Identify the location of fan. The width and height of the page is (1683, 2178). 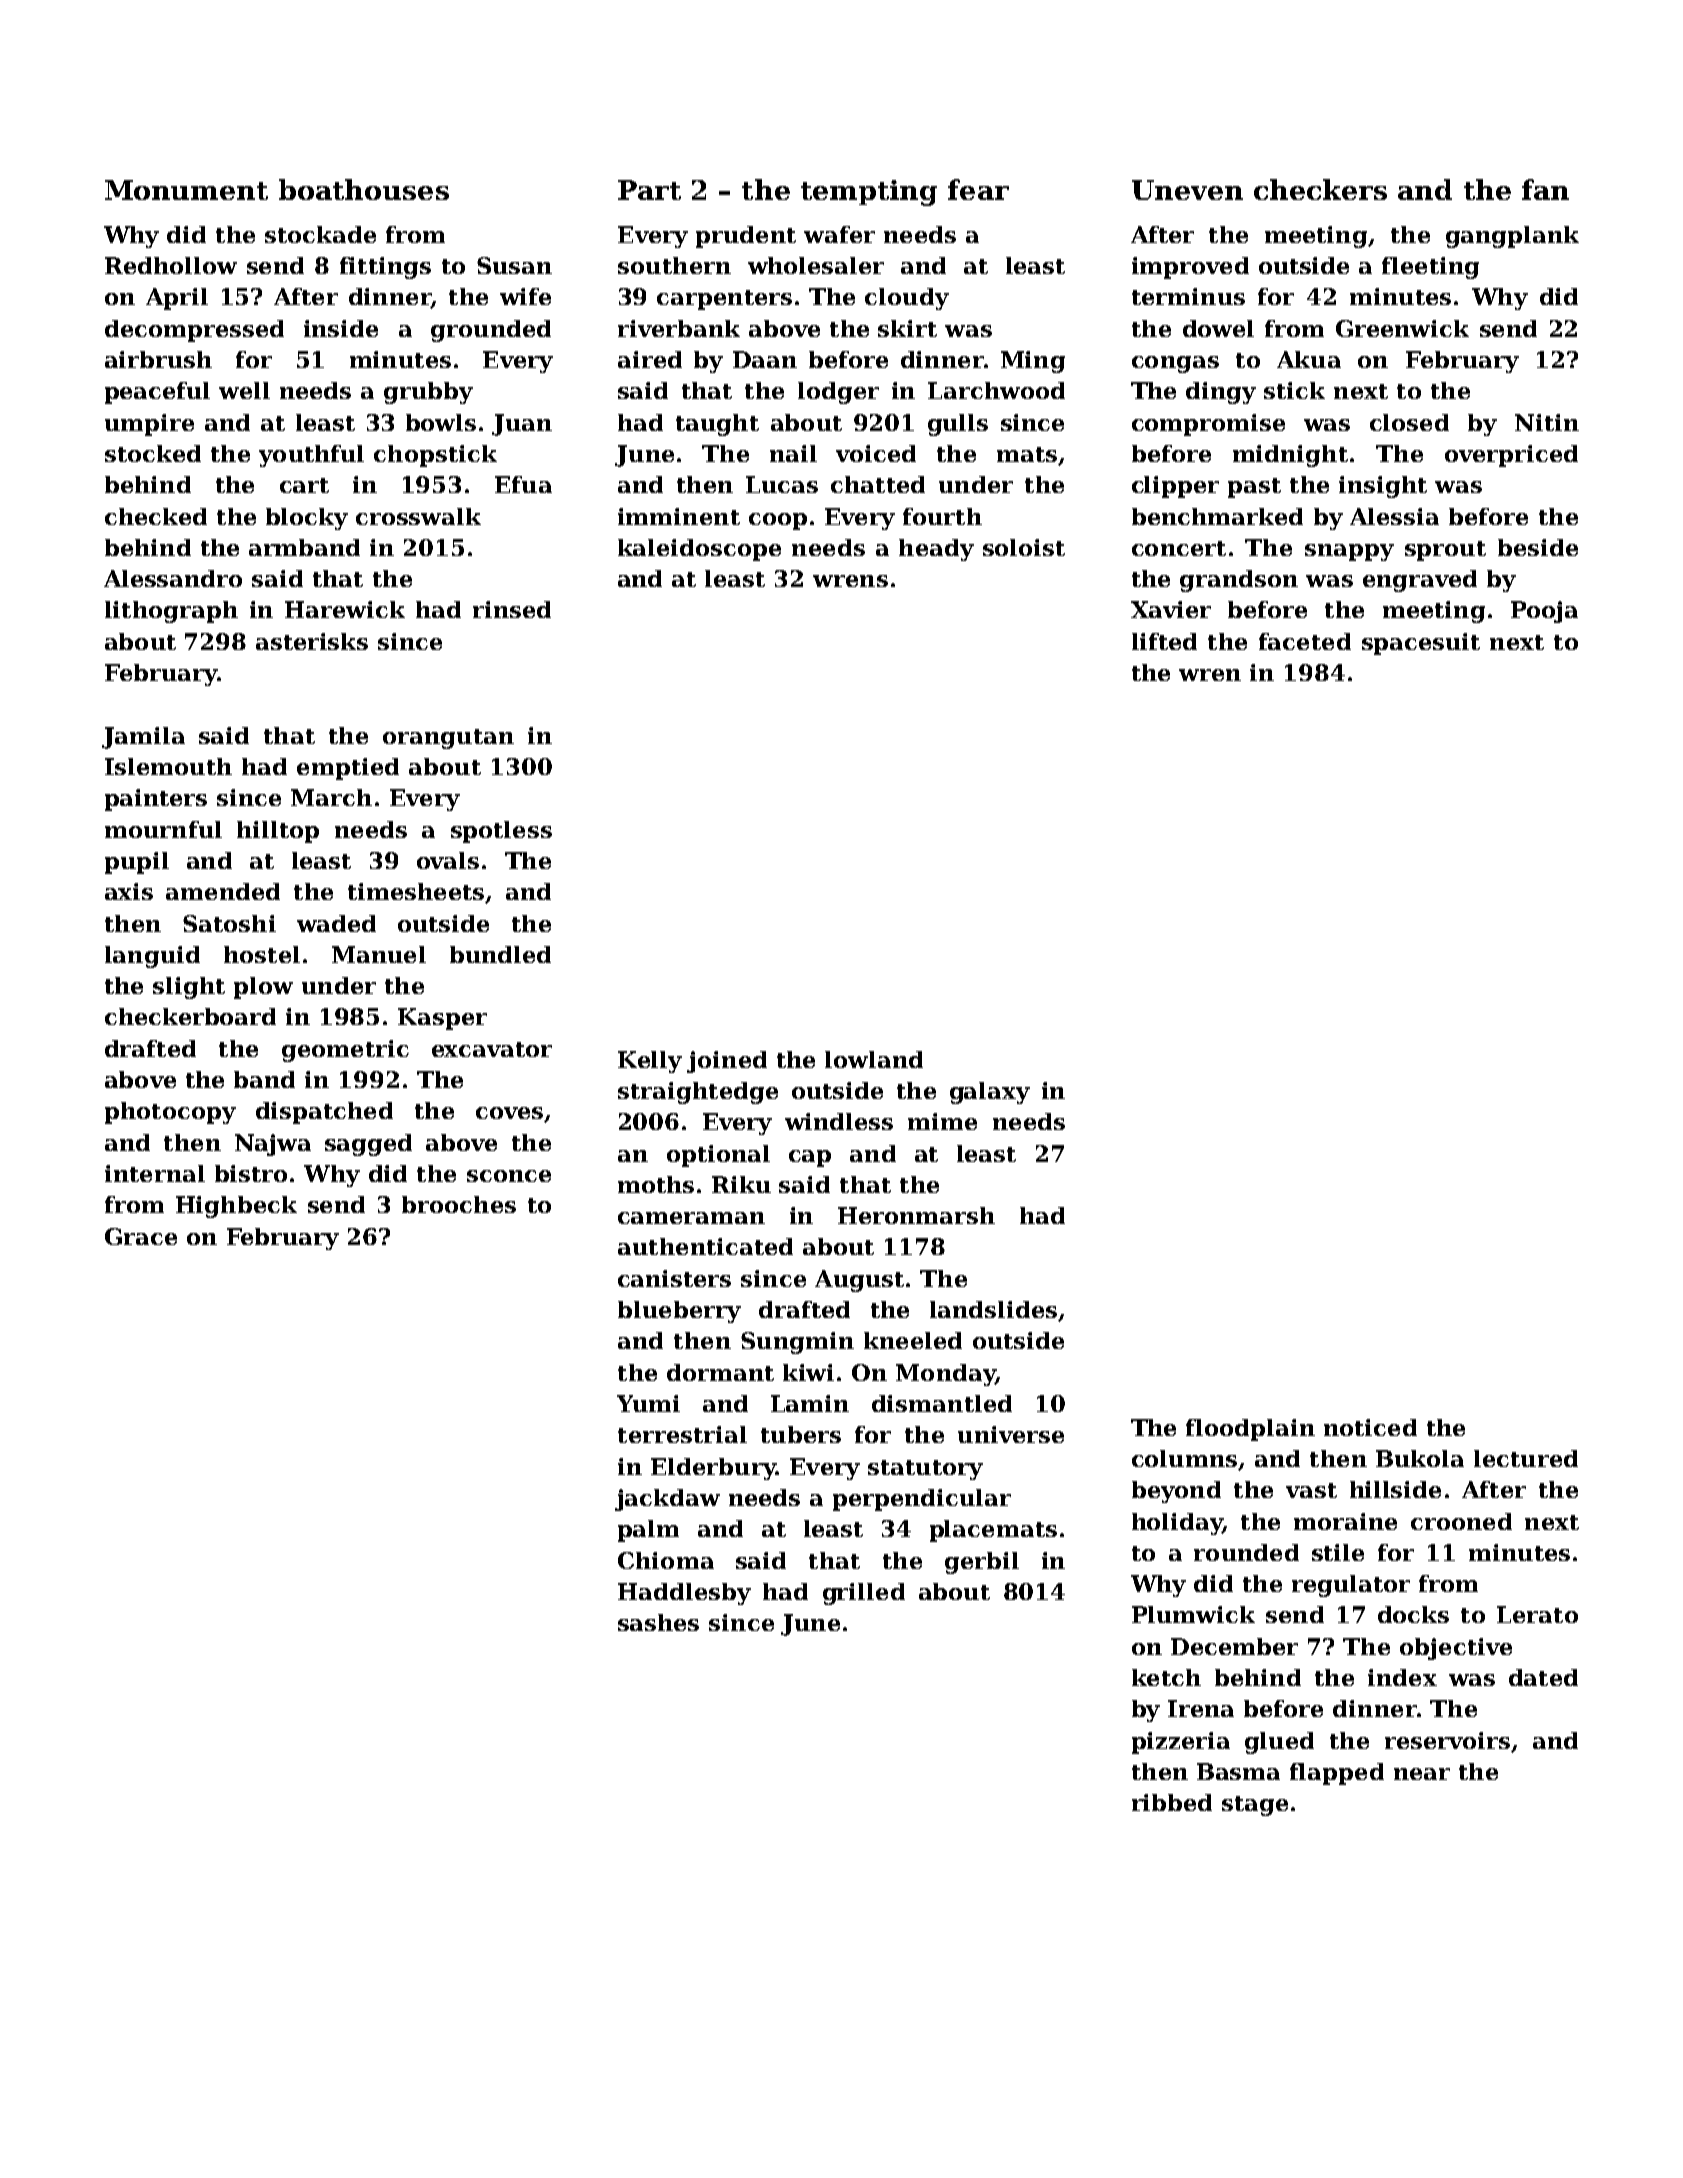
(1545, 189).
